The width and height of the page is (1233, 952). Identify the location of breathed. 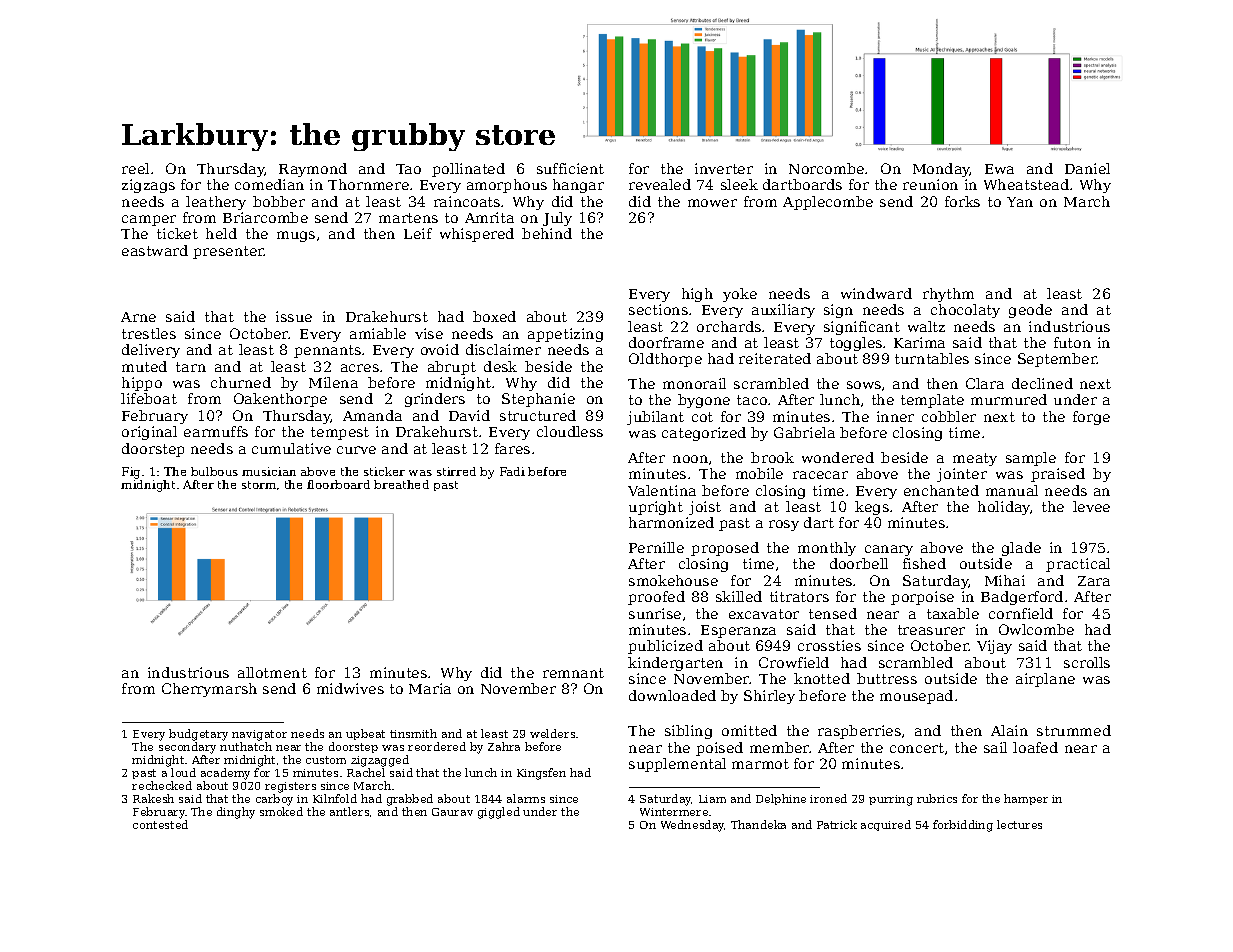
(401, 484).
